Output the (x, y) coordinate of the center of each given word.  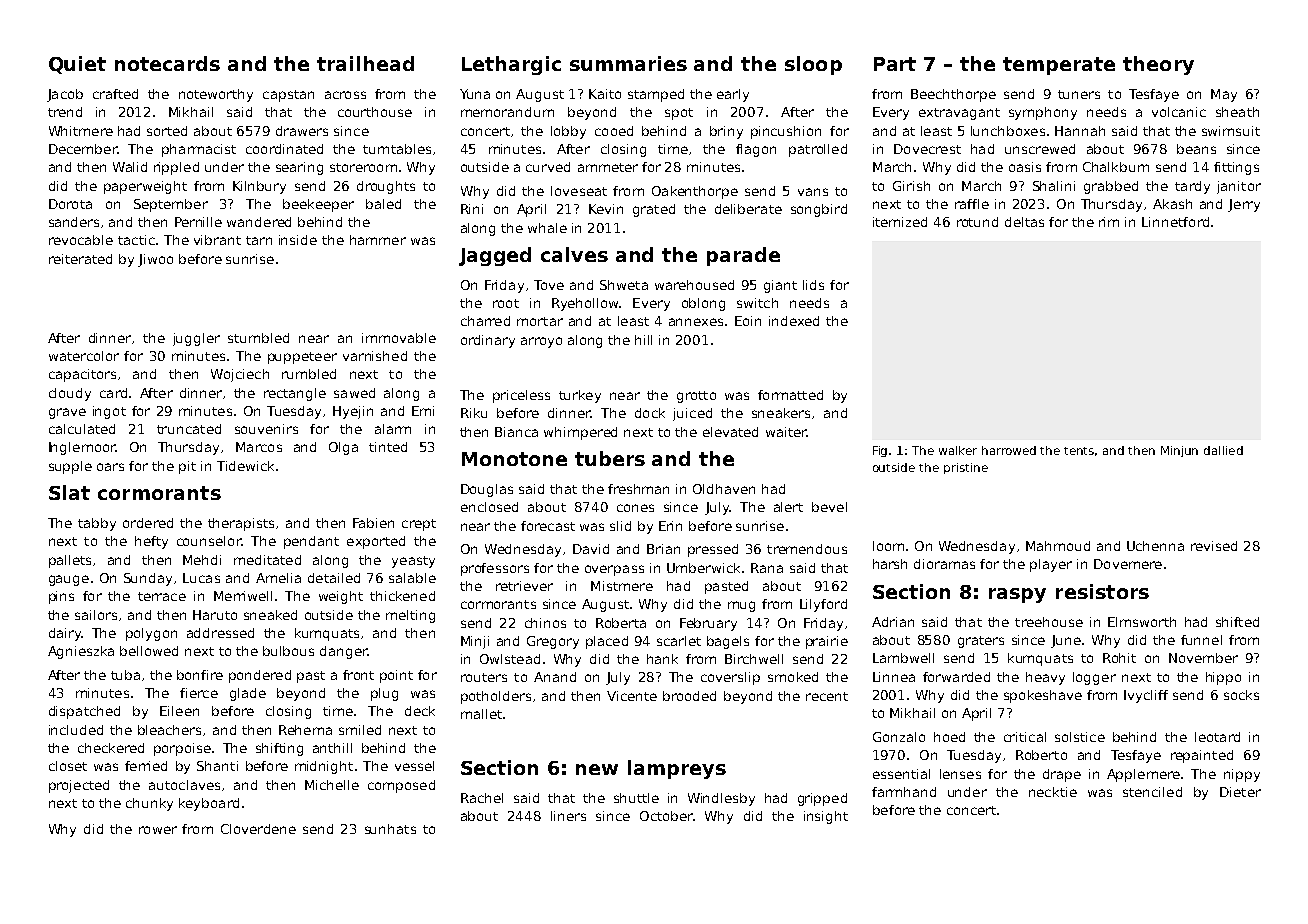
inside (298, 240)
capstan (288, 96)
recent (827, 696)
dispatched (84, 712)
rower (158, 830)
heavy (1045, 678)
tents (1079, 451)
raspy (1017, 595)
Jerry (1244, 205)
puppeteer (302, 358)
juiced (692, 414)
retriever (524, 586)
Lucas (201, 578)
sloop (813, 65)
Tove (549, 285)
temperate (1059, 66)
